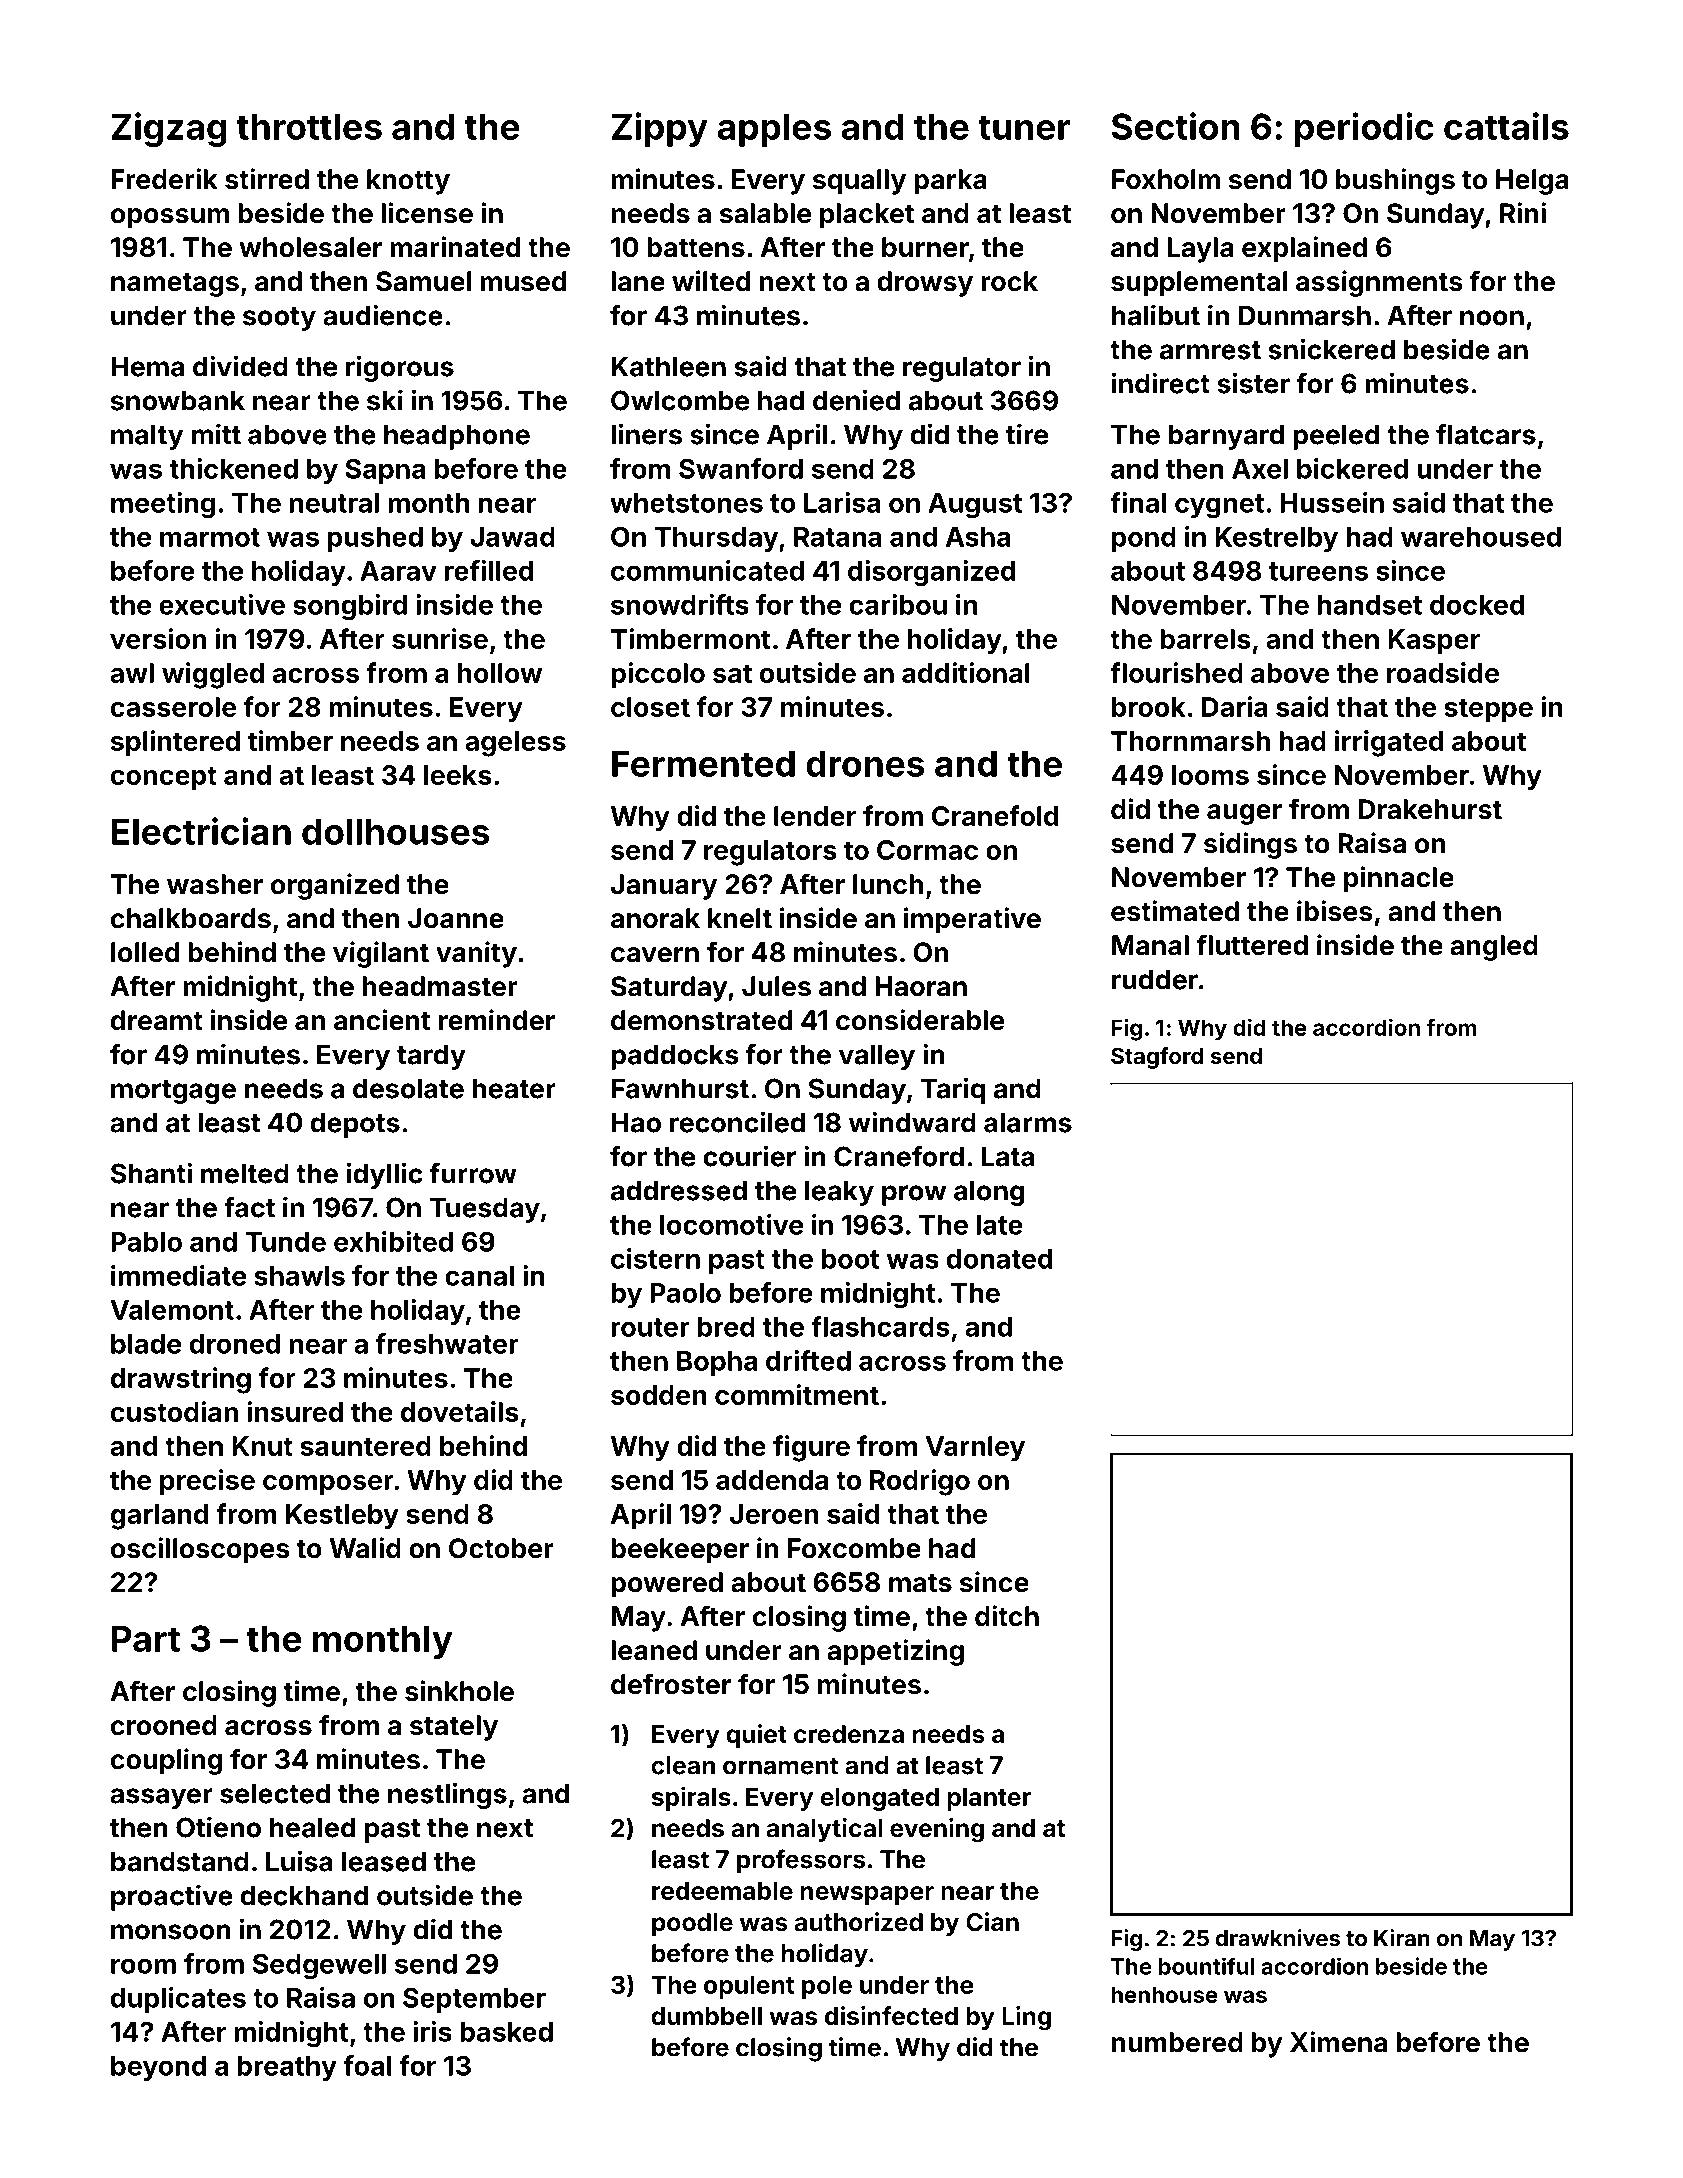 This screenshot has width=1683, height=2178. Describe the element at coordinates (1494, 948) in the screenshot. I see `angled` at that location.
